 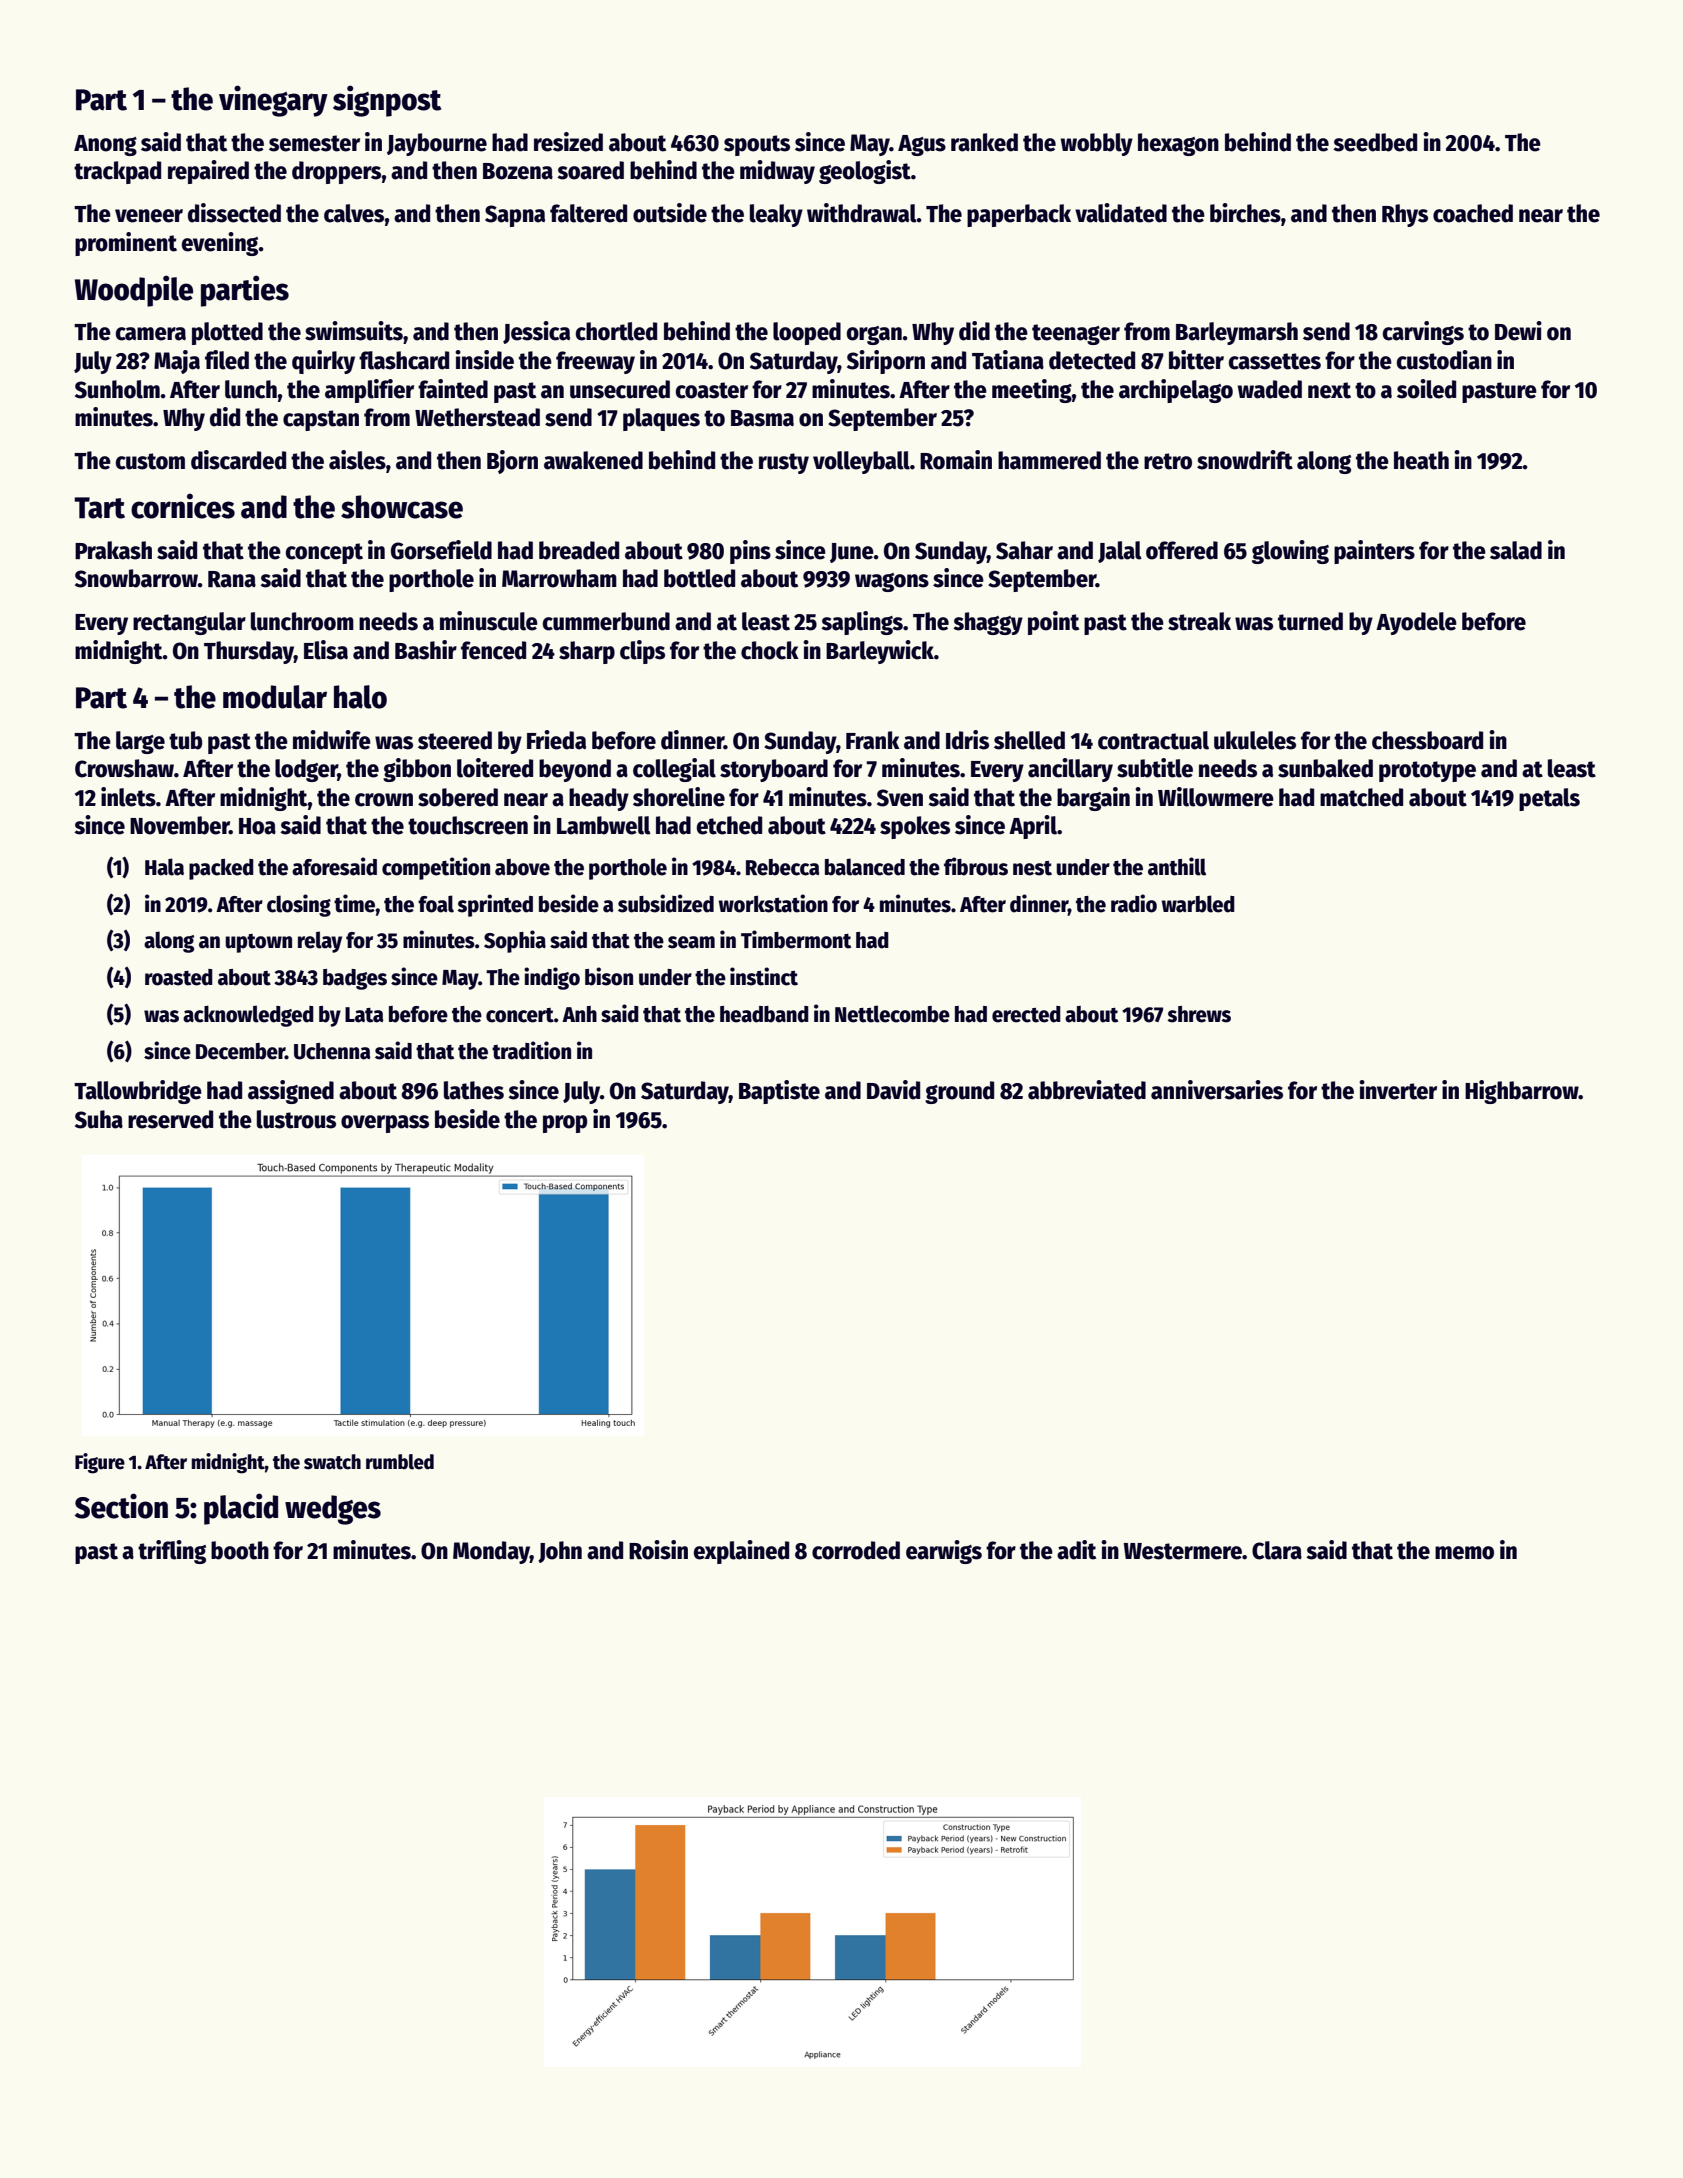 I want to click on cassettes, so click(x=1275, y=361).
